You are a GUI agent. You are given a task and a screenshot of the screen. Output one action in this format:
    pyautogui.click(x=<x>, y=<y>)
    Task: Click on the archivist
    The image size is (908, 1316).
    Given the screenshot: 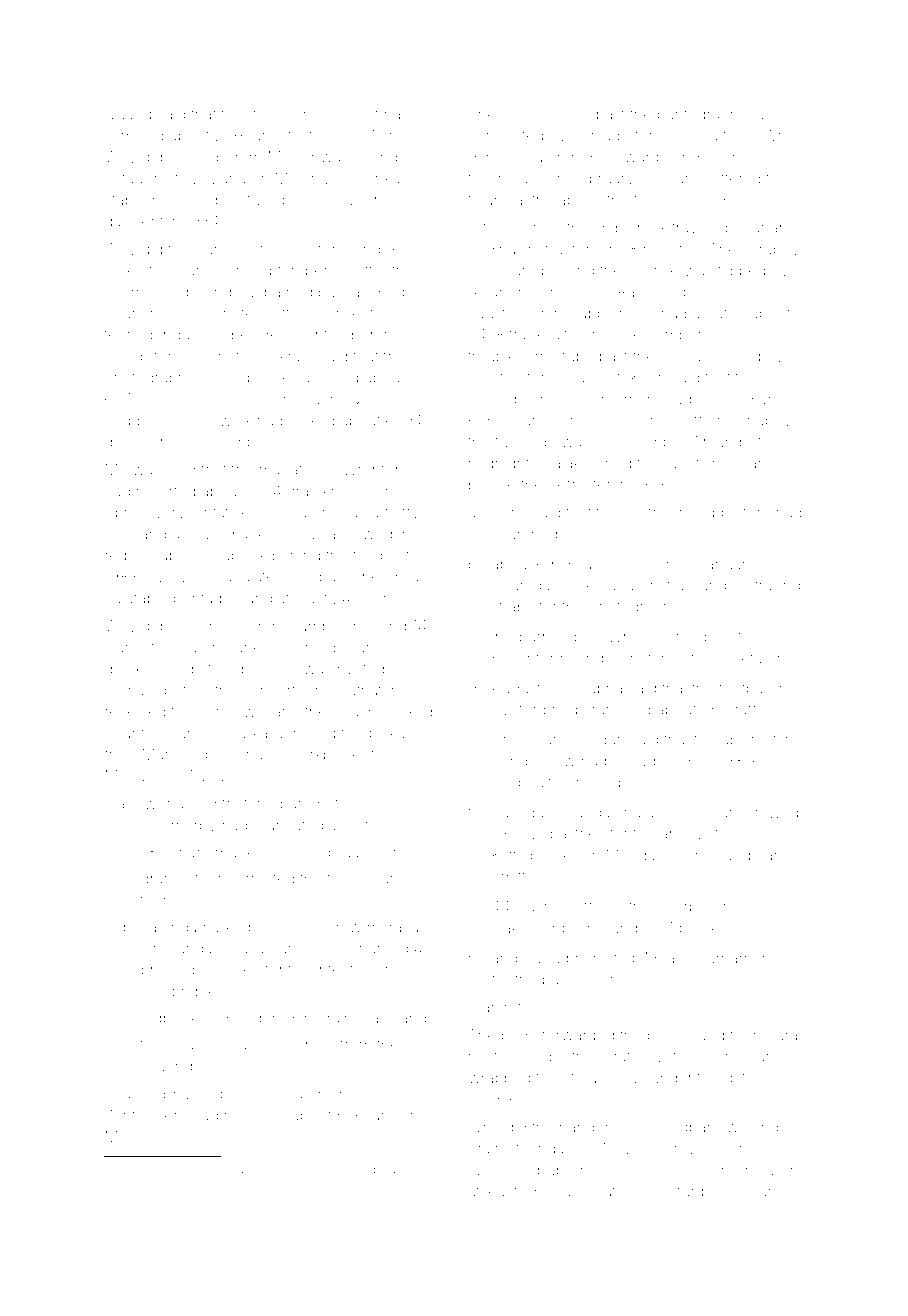 What is the action you would take?
    pyautogui.click(x=689, y=834)
